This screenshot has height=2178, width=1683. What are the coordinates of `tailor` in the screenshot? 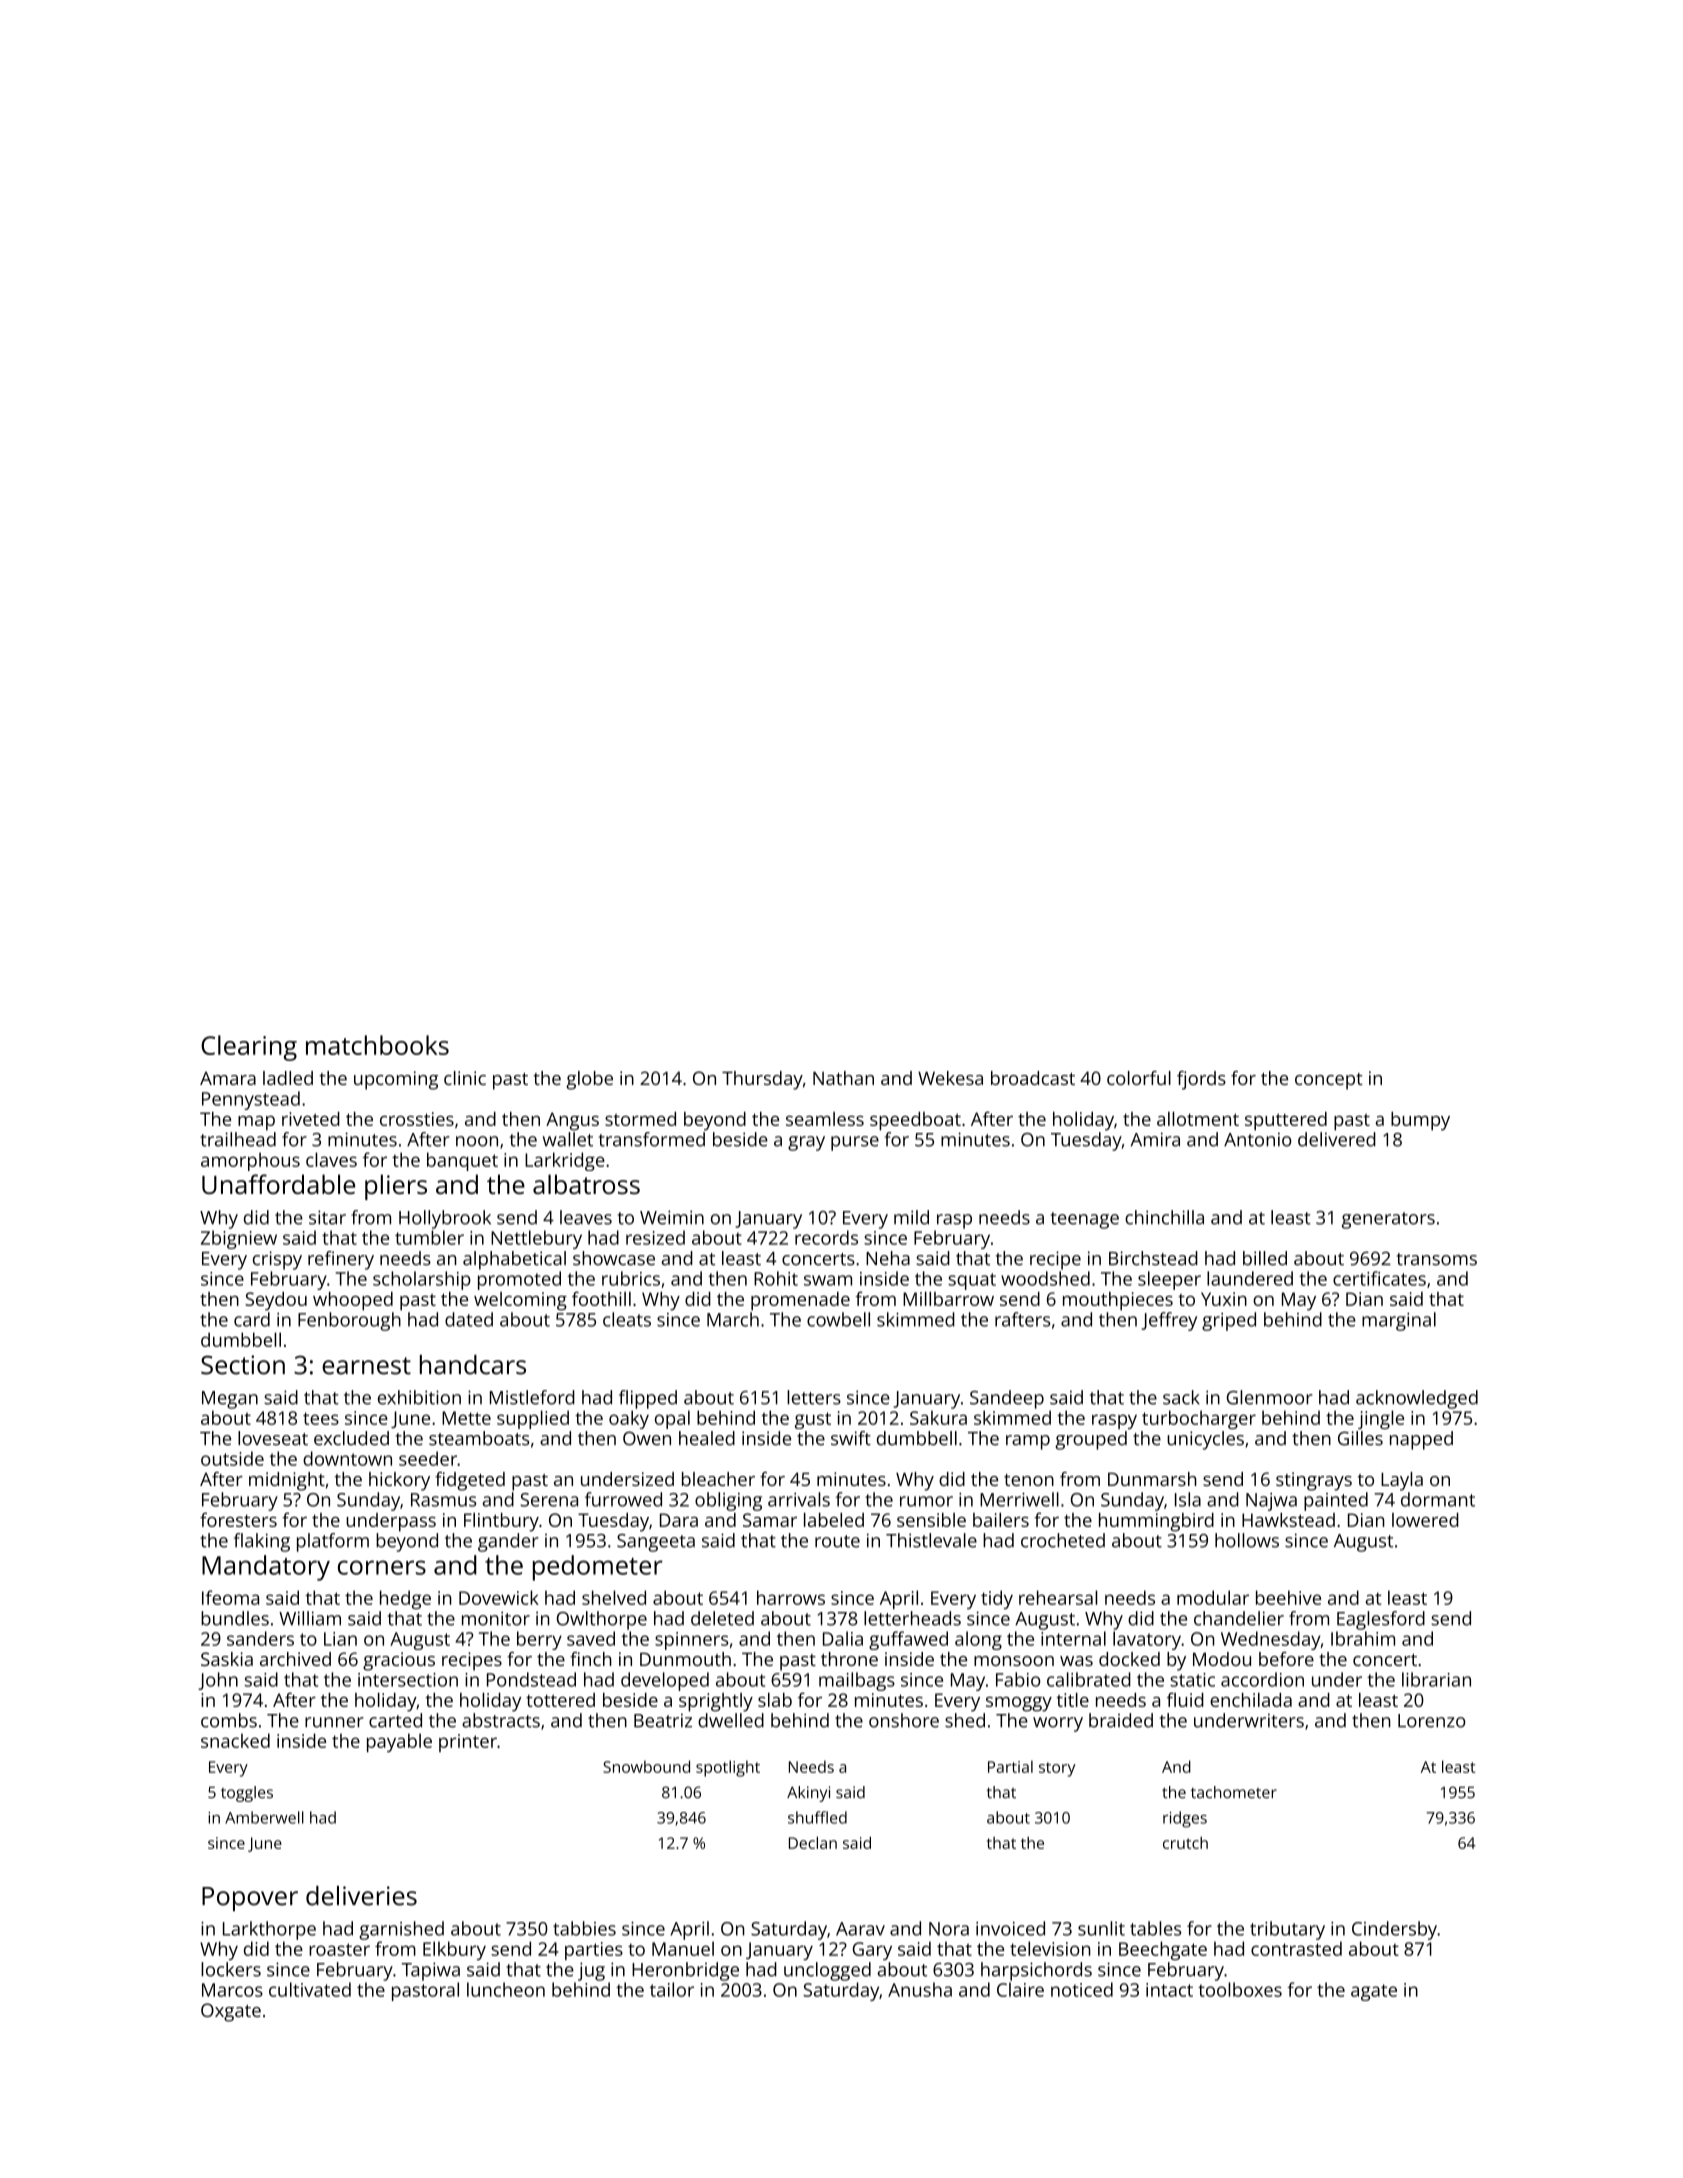 It's located at (672, 1989).
